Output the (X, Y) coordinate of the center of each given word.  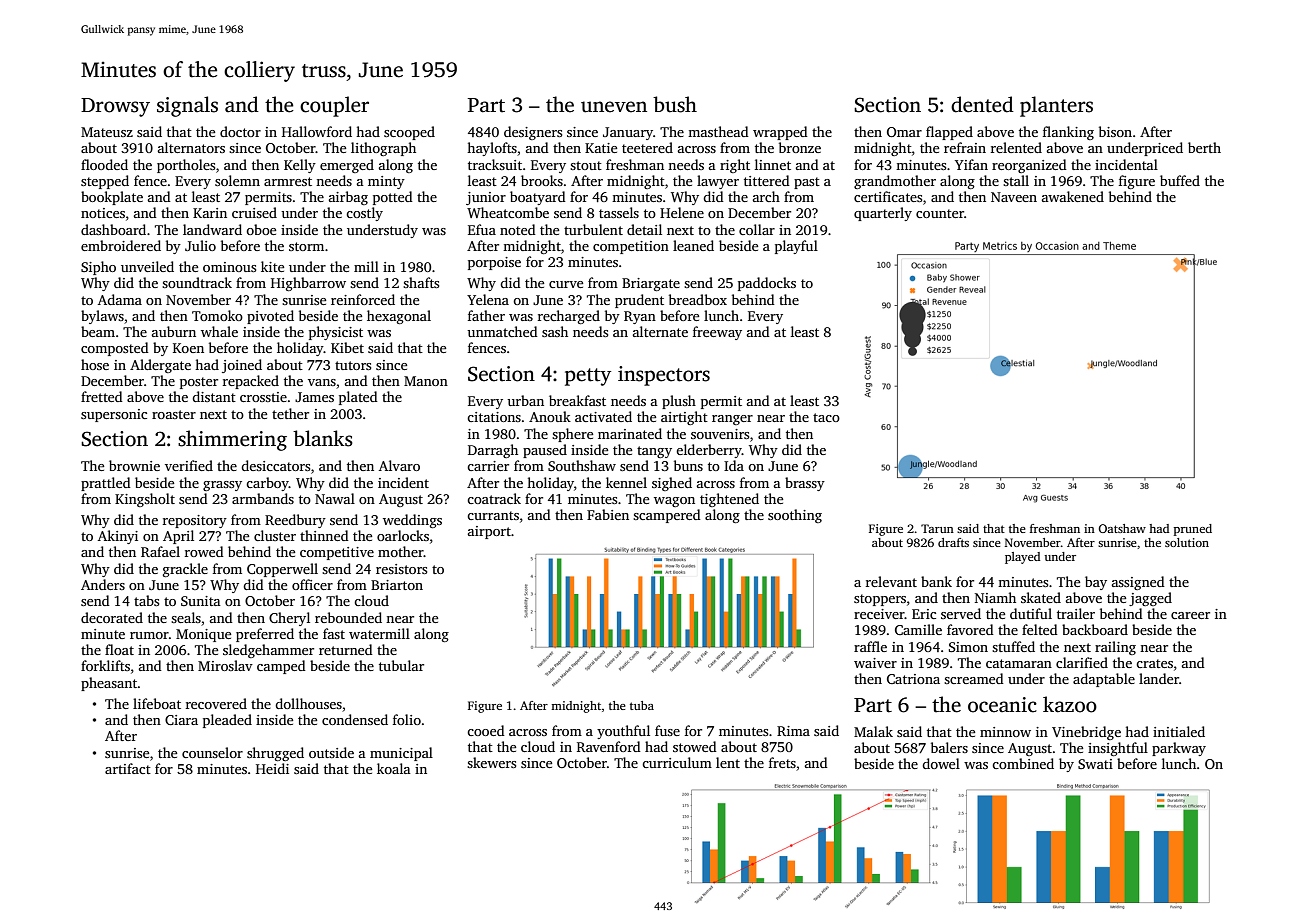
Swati (1095, 764)
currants (493, 515)
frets (782, 762)
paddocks (767, 284)
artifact (128, 768)
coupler (334, 106)
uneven (614, 107)
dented (982, 104)
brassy (805, 484)
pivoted (270, 317)
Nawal (335, 498)
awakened (1073, 196)
